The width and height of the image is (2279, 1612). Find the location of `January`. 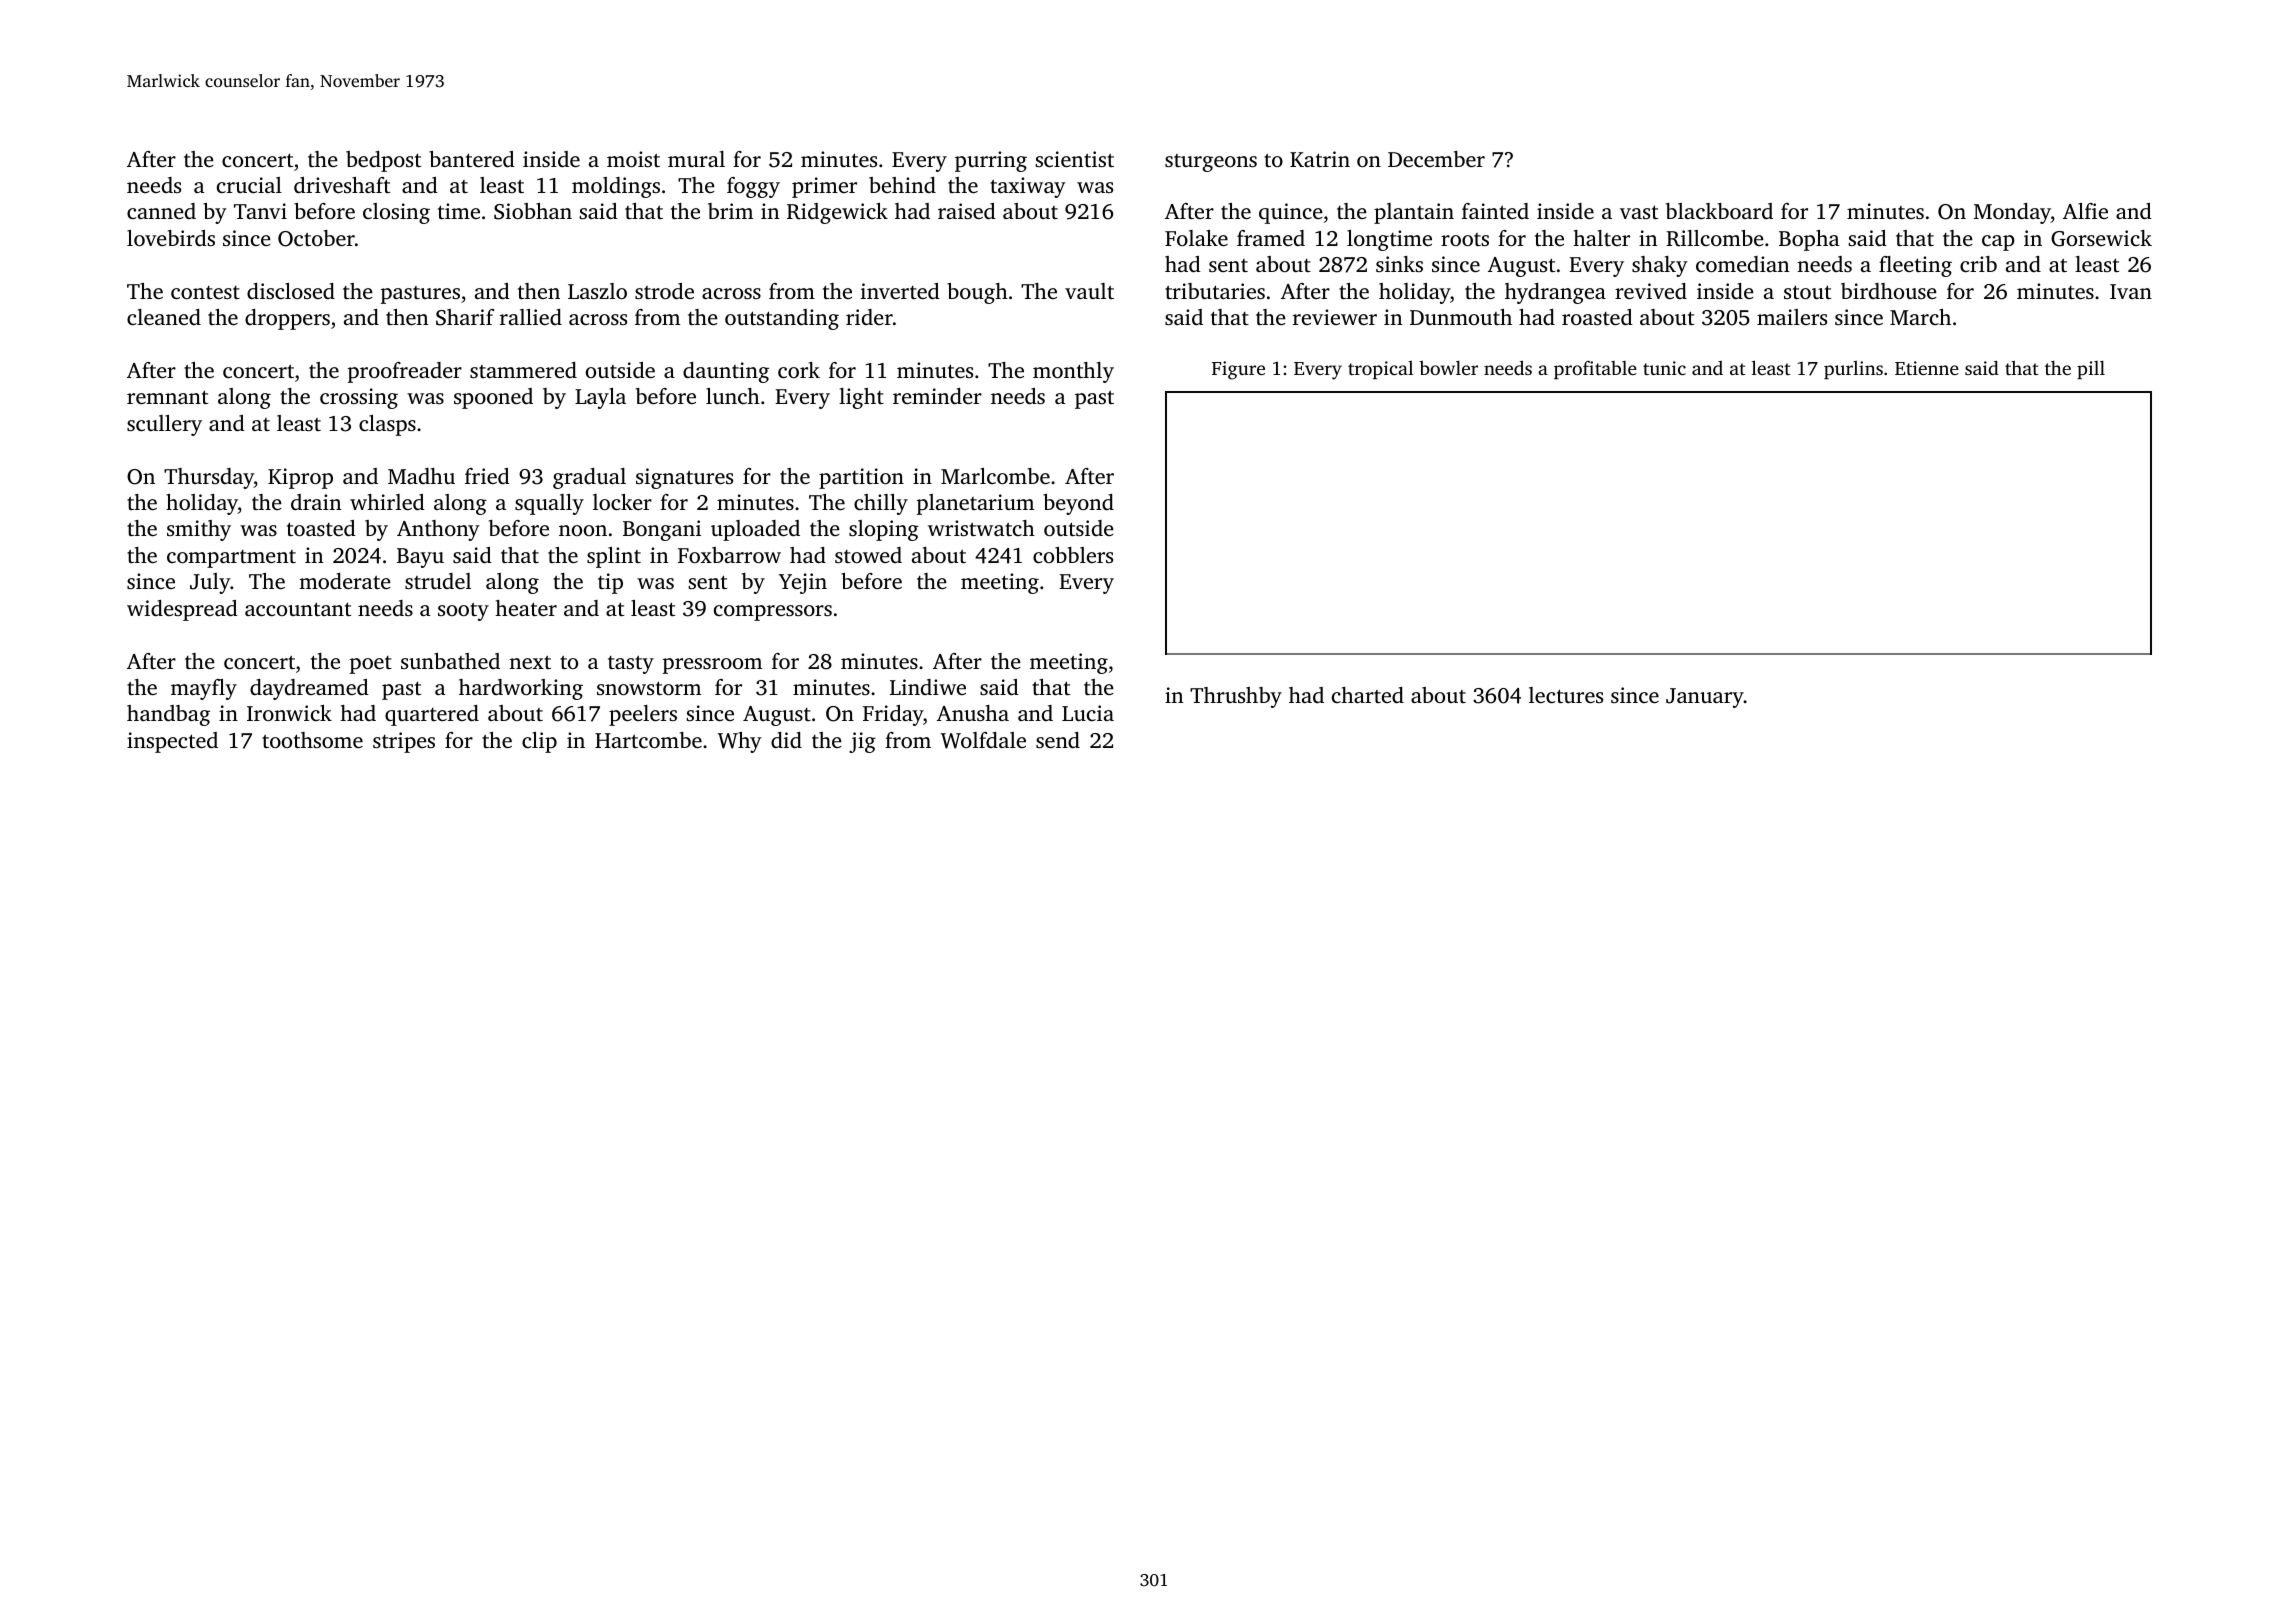

January is located at coordinates (1705, 698).
